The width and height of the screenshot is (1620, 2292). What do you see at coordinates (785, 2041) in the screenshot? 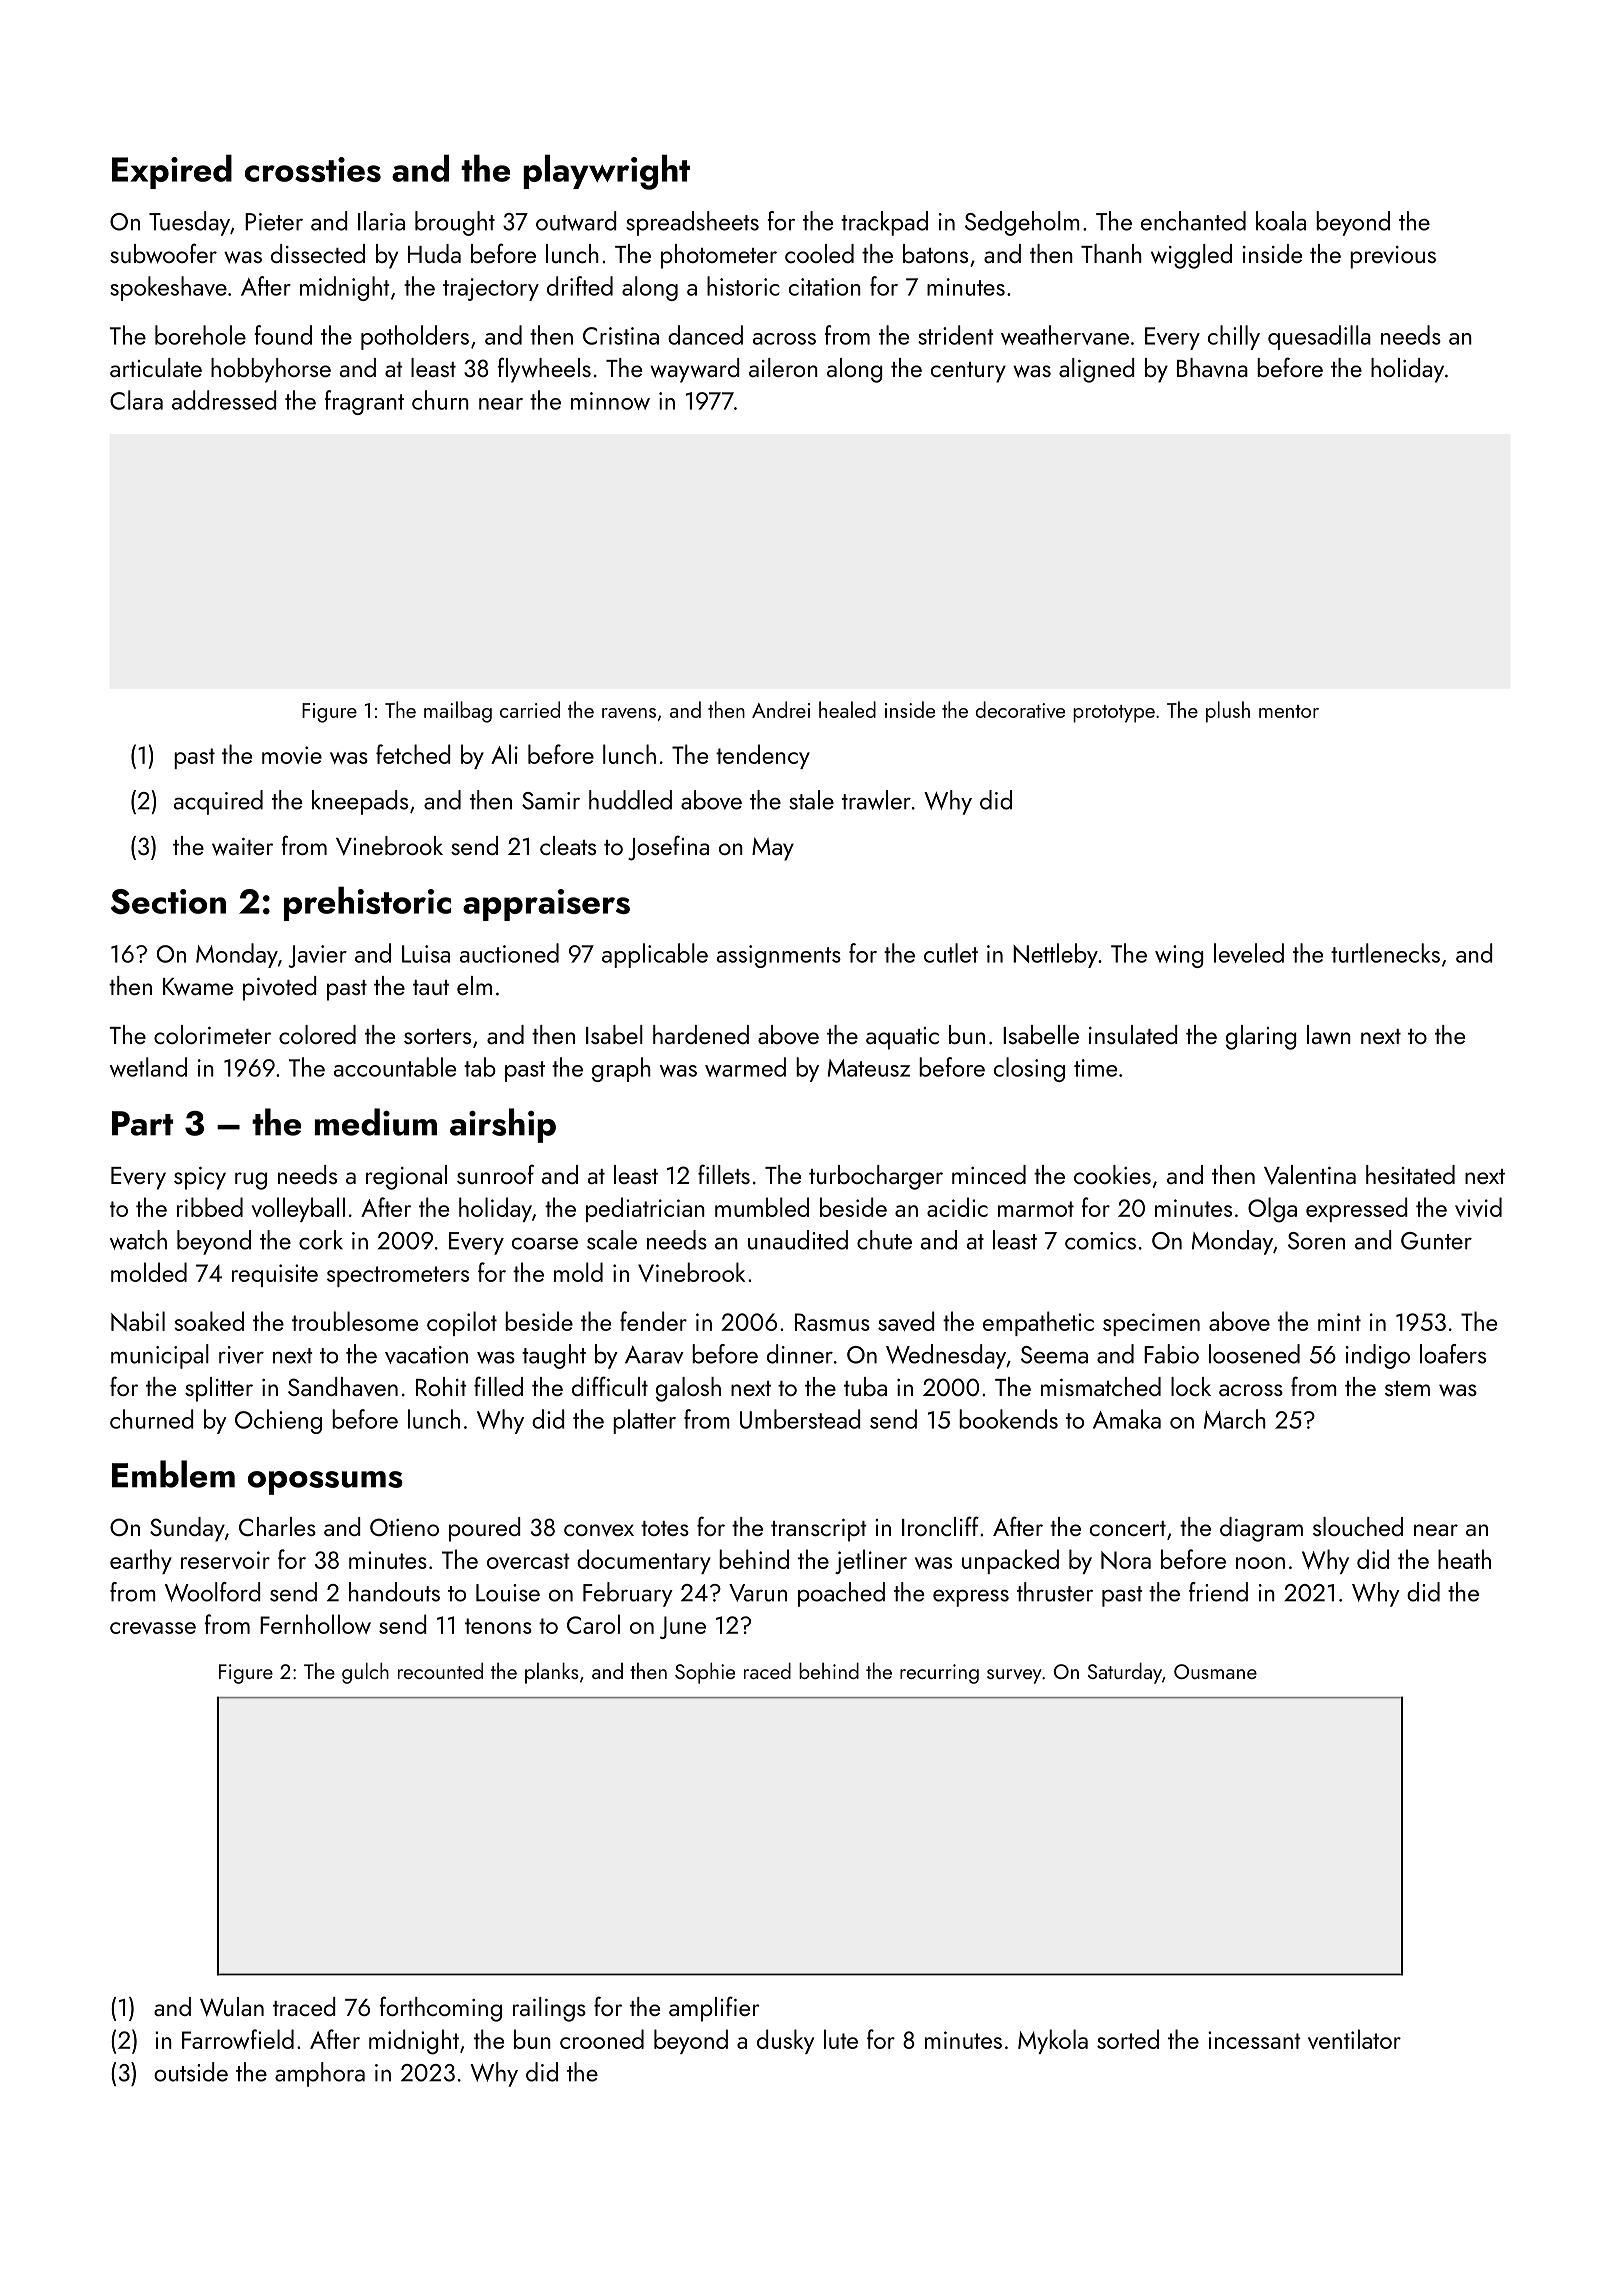
I see `dusky` at bounding box center [785, 2041].
